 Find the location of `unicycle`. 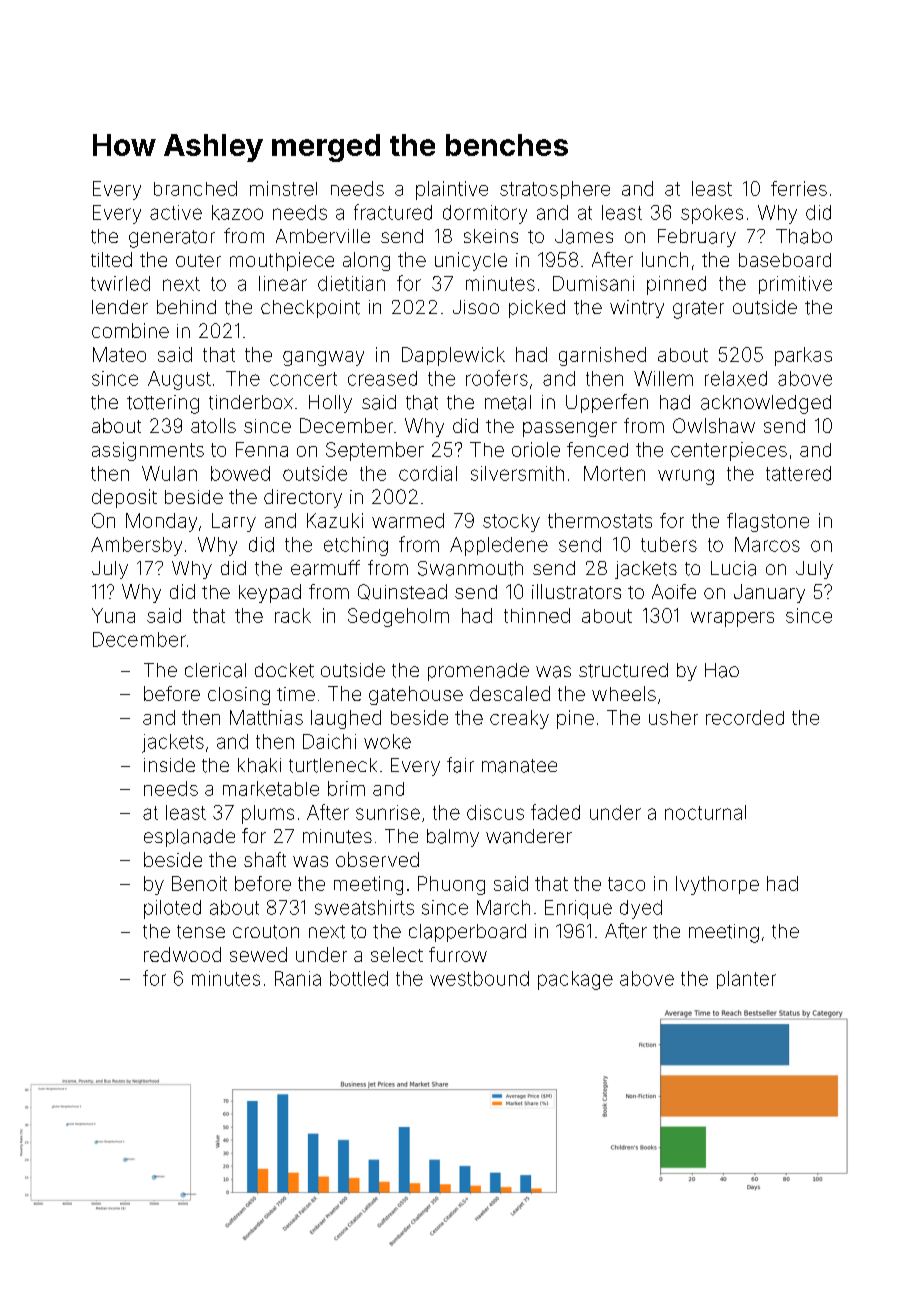

unicycle is located at coordinates (471, 261).
